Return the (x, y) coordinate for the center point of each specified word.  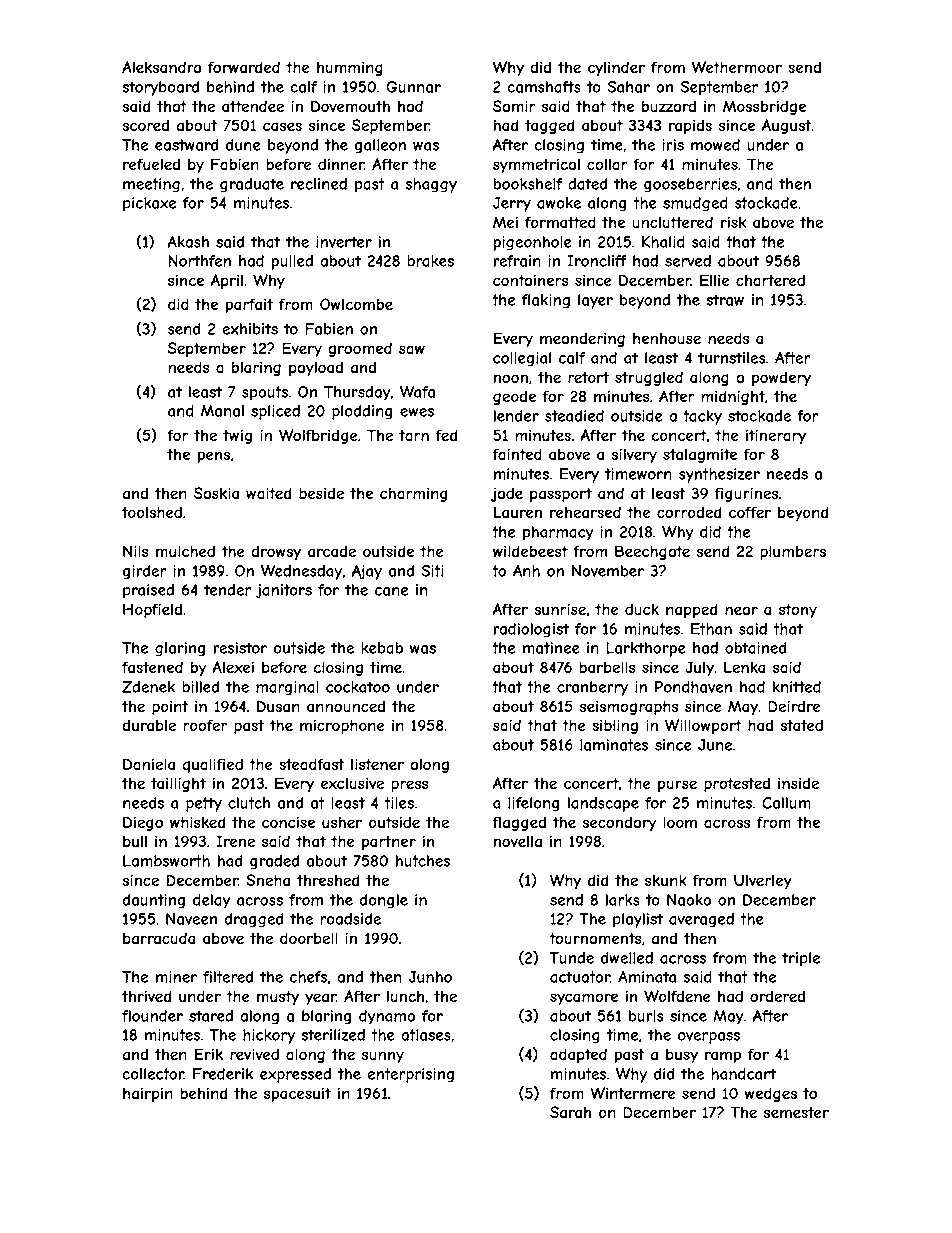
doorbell (309, 938)
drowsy (276, 552)
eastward (186, 145)
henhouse (667, 338)
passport (561, 495)
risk (734, 222)
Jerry (512, 204)
